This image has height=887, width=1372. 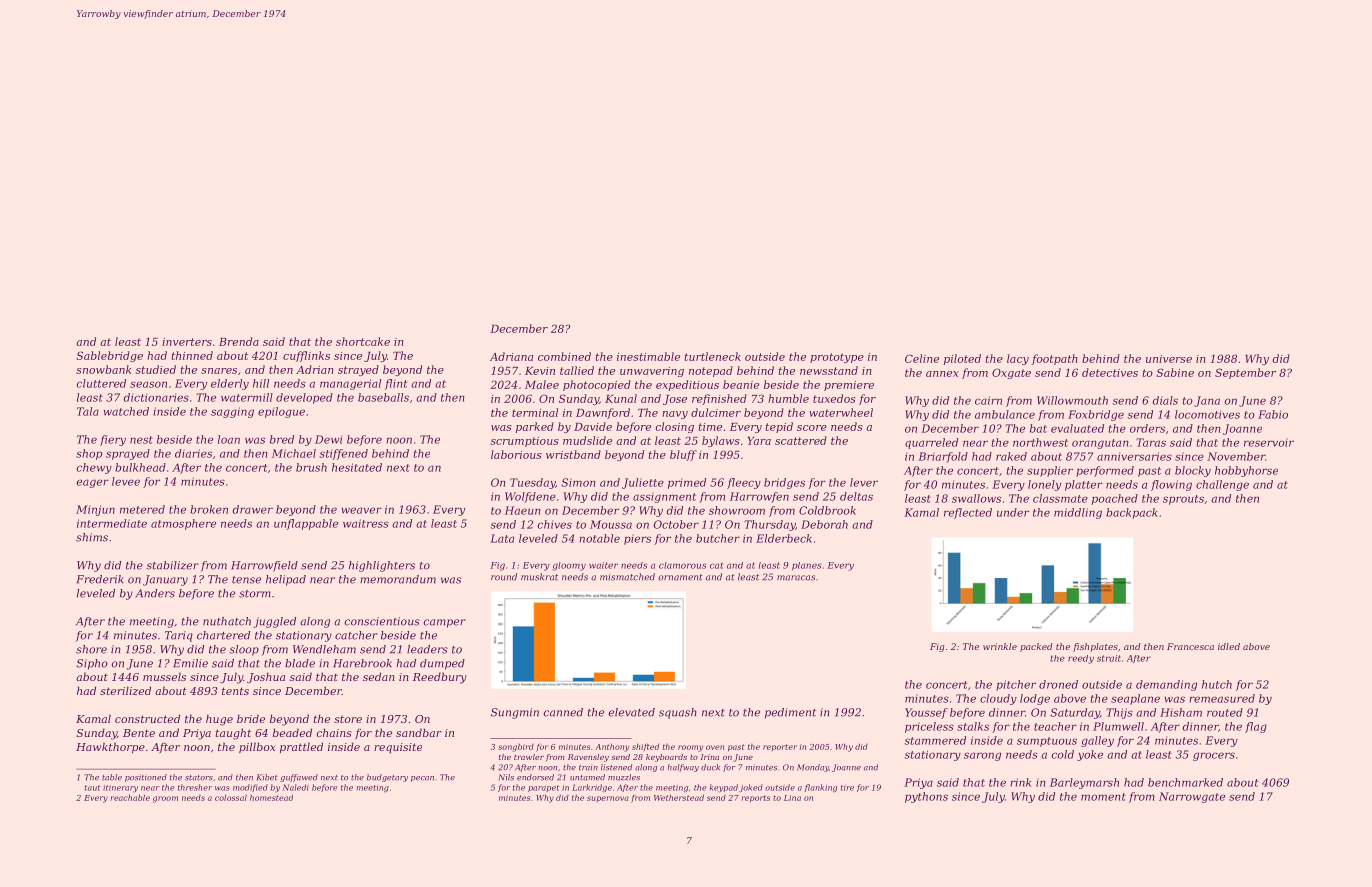 What do you see at coordinates (1132, 513) in the image?
I see `backpack` at bounding box center [1132, 513].
